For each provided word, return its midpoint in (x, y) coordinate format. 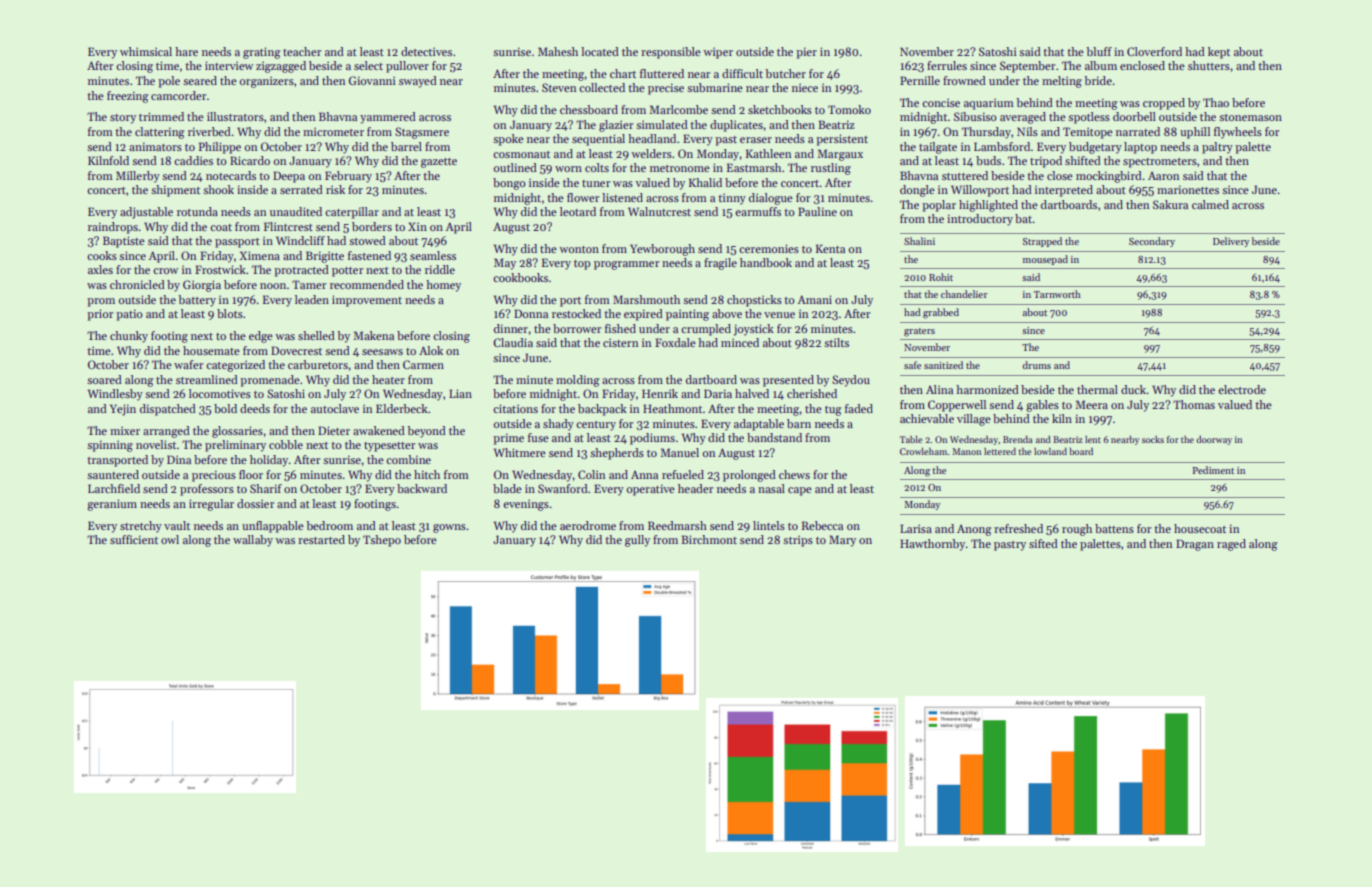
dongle (917, 191)
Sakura (1170, 204)
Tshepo (382, 541)
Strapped (1042, 242)
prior (100, 315)
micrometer (333, 131)
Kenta (830, 248)
